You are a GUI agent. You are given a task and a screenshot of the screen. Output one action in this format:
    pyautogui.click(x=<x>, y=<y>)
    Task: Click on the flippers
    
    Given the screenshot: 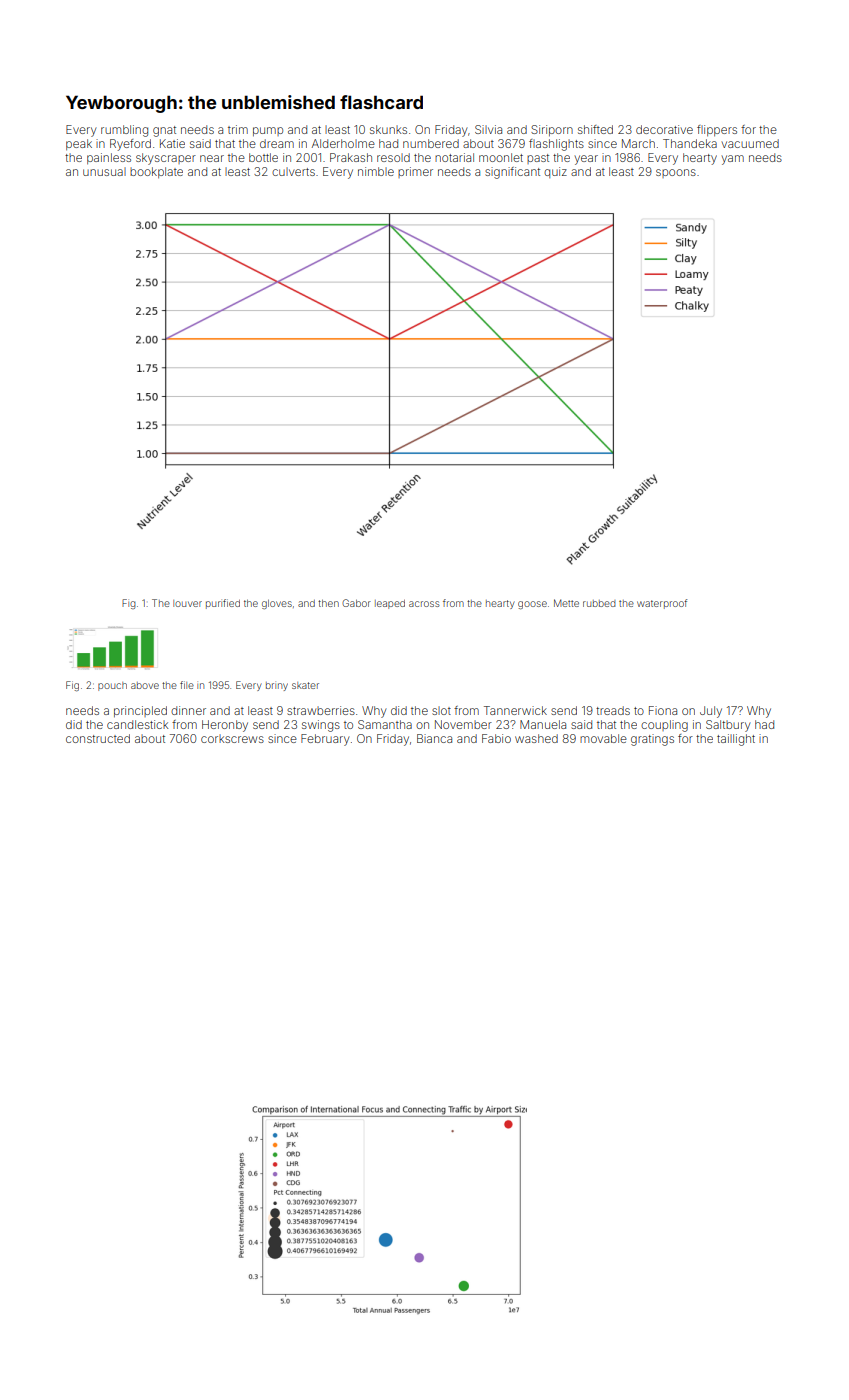 What is the action you would take?
    pyautogui.click(x=717, y=130)
